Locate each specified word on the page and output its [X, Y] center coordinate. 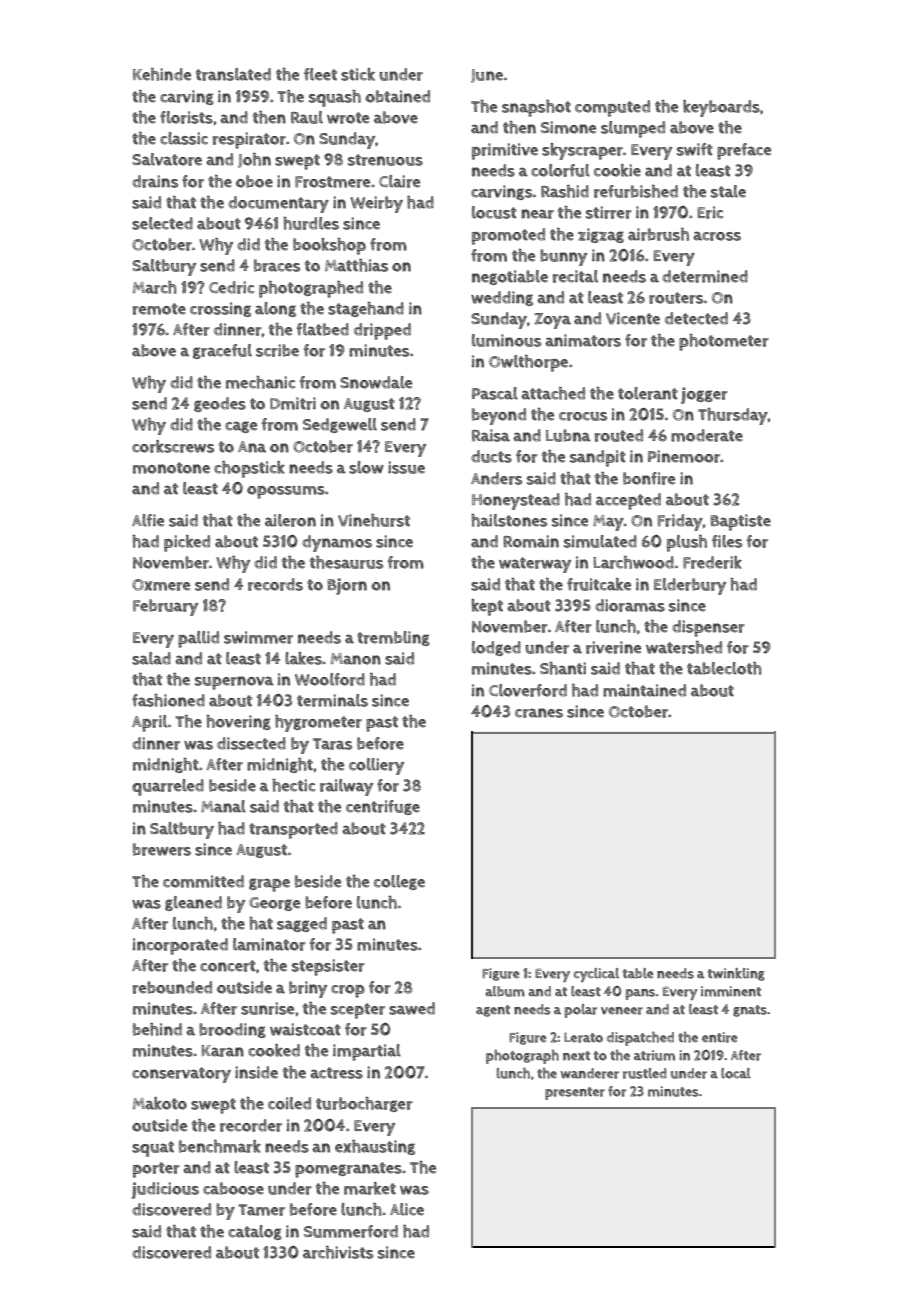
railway [346, 787]
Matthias [356, 265]
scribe [277, 350]
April [149, 723]
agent [493, 1011]
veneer [622, 1011]
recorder [251, 1125]
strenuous [385, 160]
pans [640, 994]
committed [203, 881]
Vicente [633, 318]
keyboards [721, 108]
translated [233, 74]
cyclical [596, 975]
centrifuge [383, 807]
